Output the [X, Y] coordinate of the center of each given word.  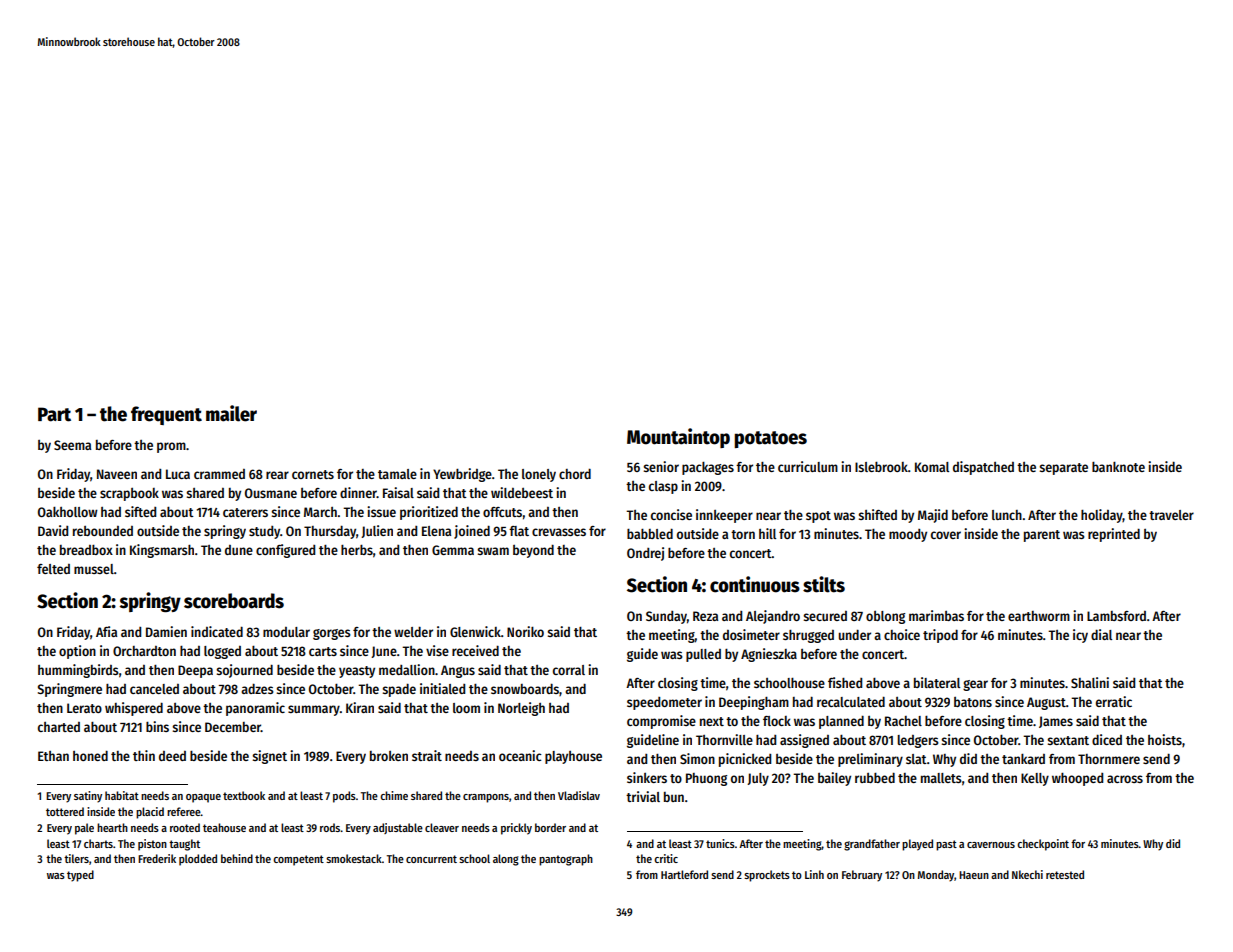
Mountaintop [678, 438]
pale [84, 829]
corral [569, 670]
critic [666, 858]
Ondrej [645, 554]
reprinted [1114, 535]
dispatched [983, 468]
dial [1101, 634]
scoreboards [234, 601]
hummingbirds [78, 671]
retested [1065, 874]
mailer [231, 413]
